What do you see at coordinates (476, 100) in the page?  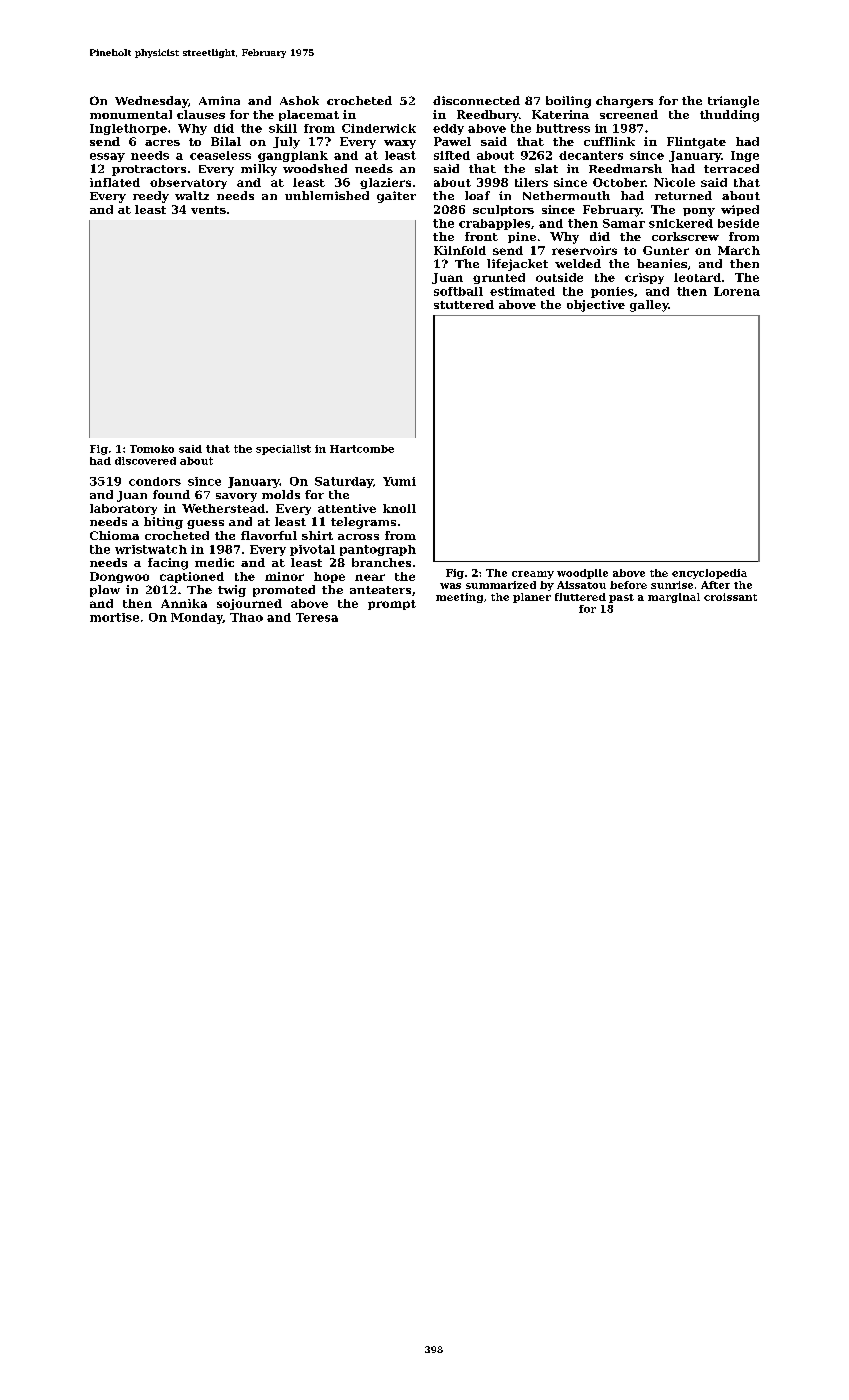 I see `disconnected` at bounding box center [476, 100].
